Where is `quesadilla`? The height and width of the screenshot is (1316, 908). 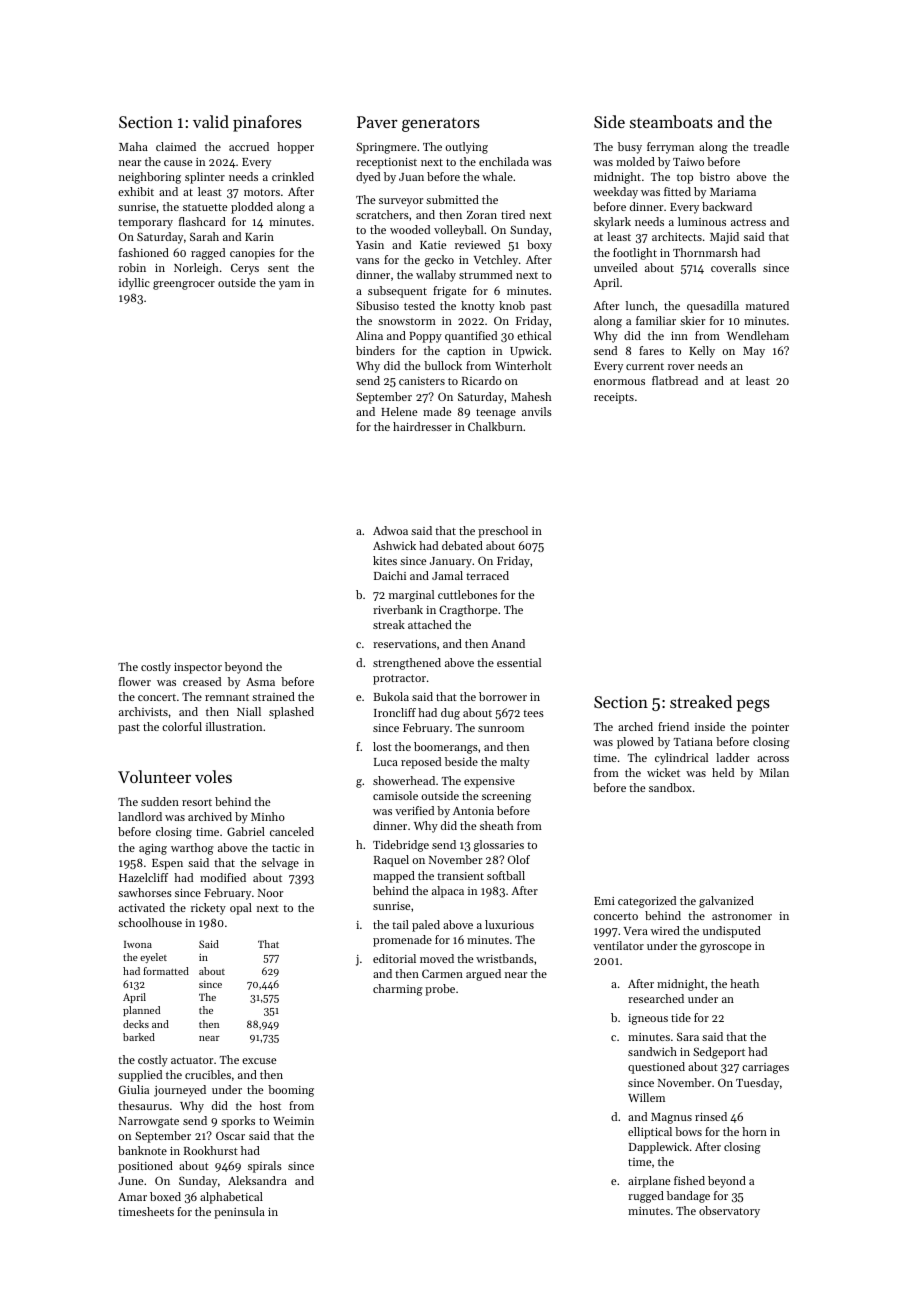 quesadilla is located at coordinates (713, 307).
